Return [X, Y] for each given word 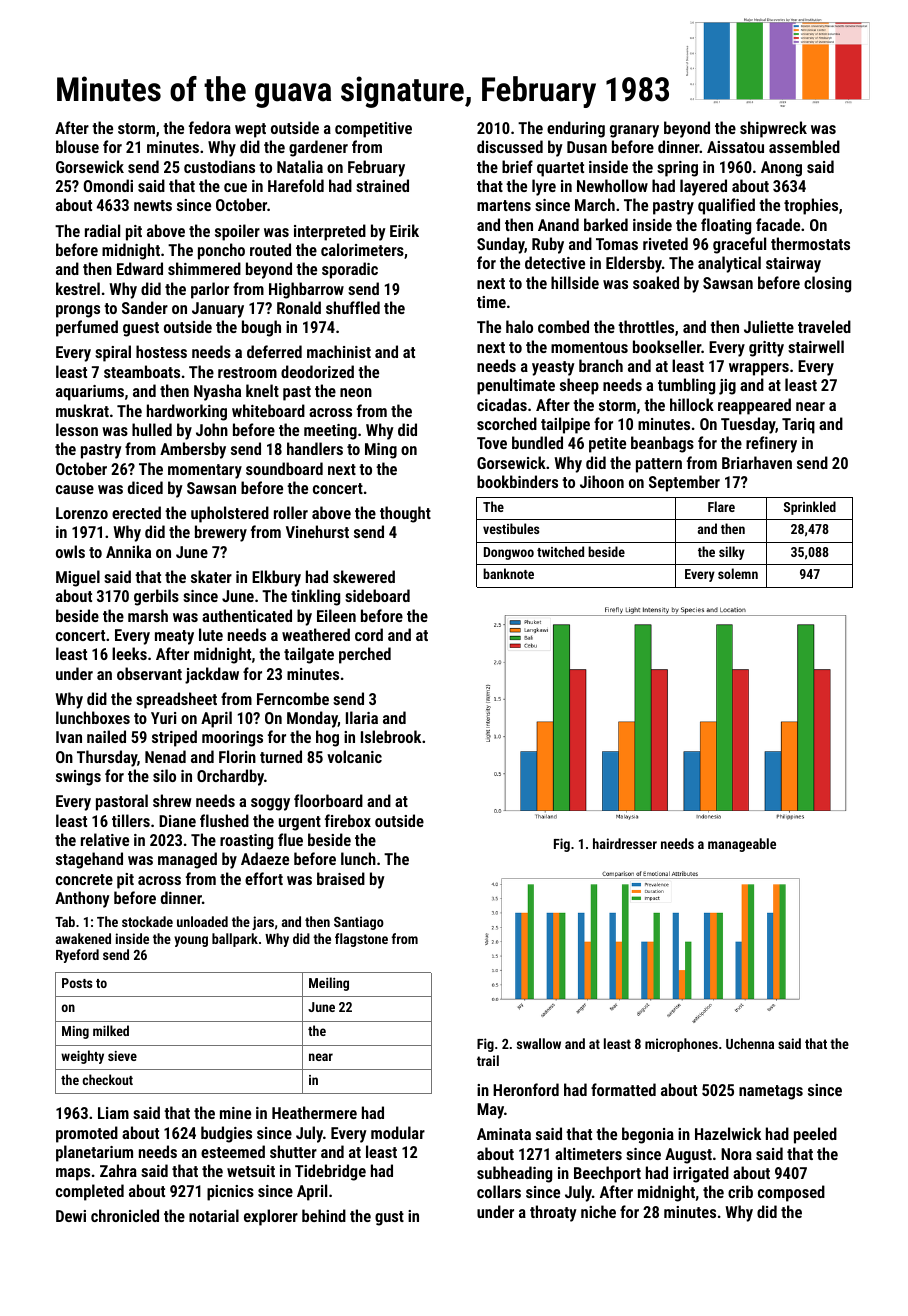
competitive [373, 130]
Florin [237, 756]
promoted [87, 1134]
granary [634, 131]
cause [75, 489]
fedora [210, 127]
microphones [681, 1045]
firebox [348, 820]
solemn [738, 573]
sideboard [377, 595]
